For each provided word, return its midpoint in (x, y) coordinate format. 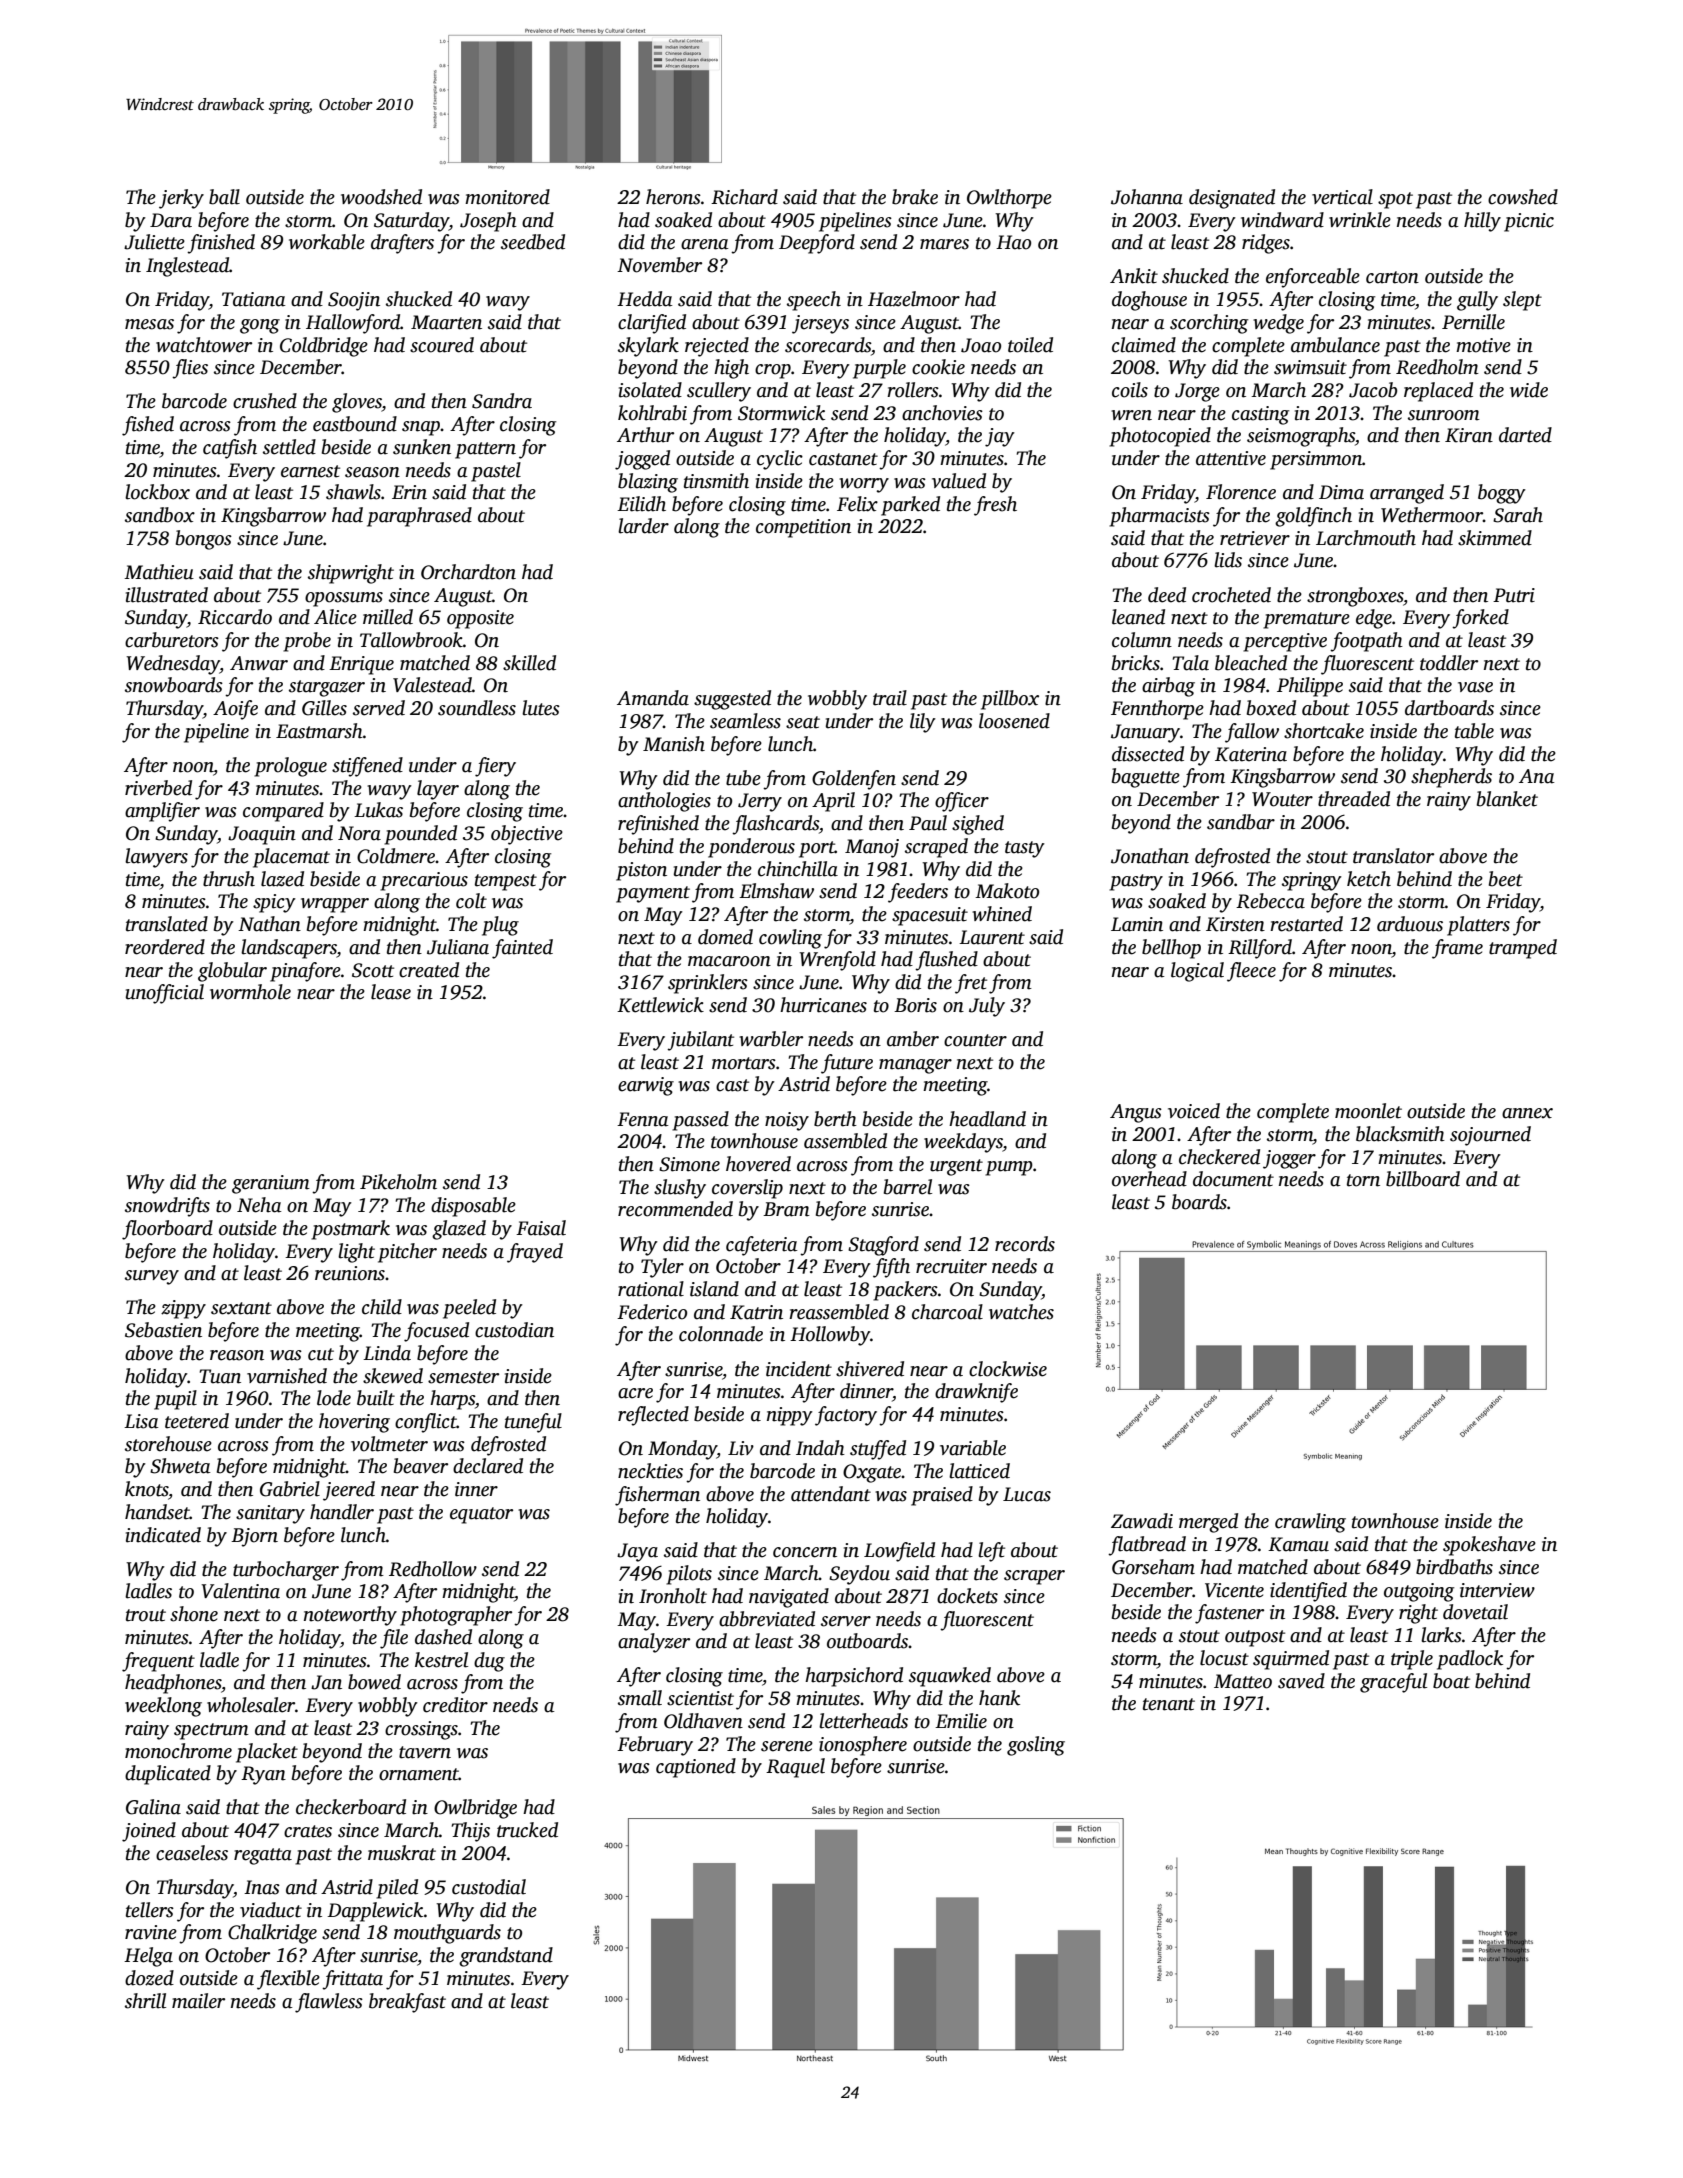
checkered (1219, 1157)
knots (147, 1490)
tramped (1523, 949)
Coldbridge (324, 347)
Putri (1514, 595)
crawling (1310, 1523)
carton (1392, 277)
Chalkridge (272, 1934)
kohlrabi (652, 413)
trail (890, 698)
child (382, 1307)
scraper (1034, 1577)
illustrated (167, 595)
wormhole (250, 992)
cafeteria (762, 1246)
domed (725, 937)
